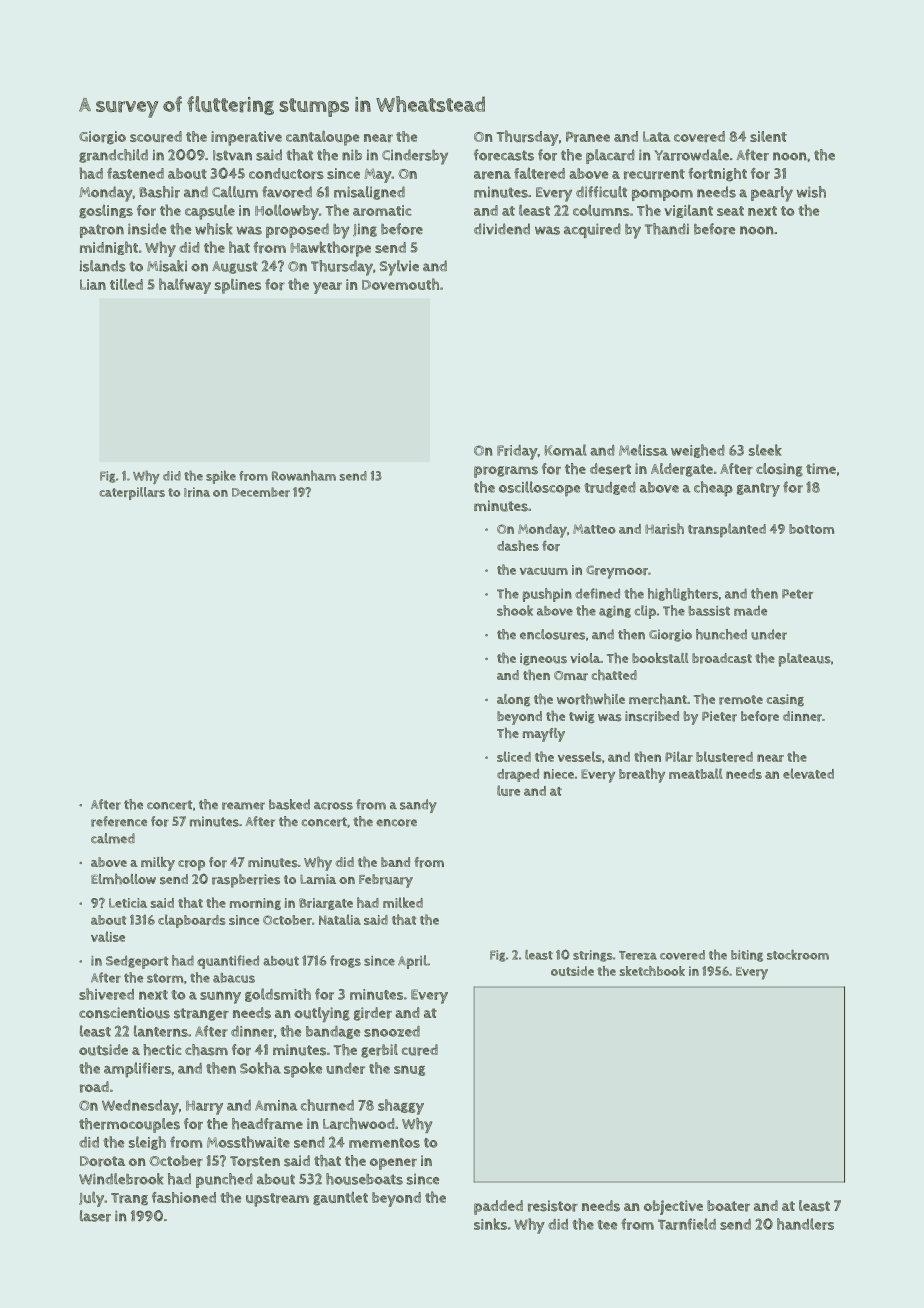 Image resolution: width=924 pixels, height=1308 pixels. I want to click on clip, so click(645, 612).
